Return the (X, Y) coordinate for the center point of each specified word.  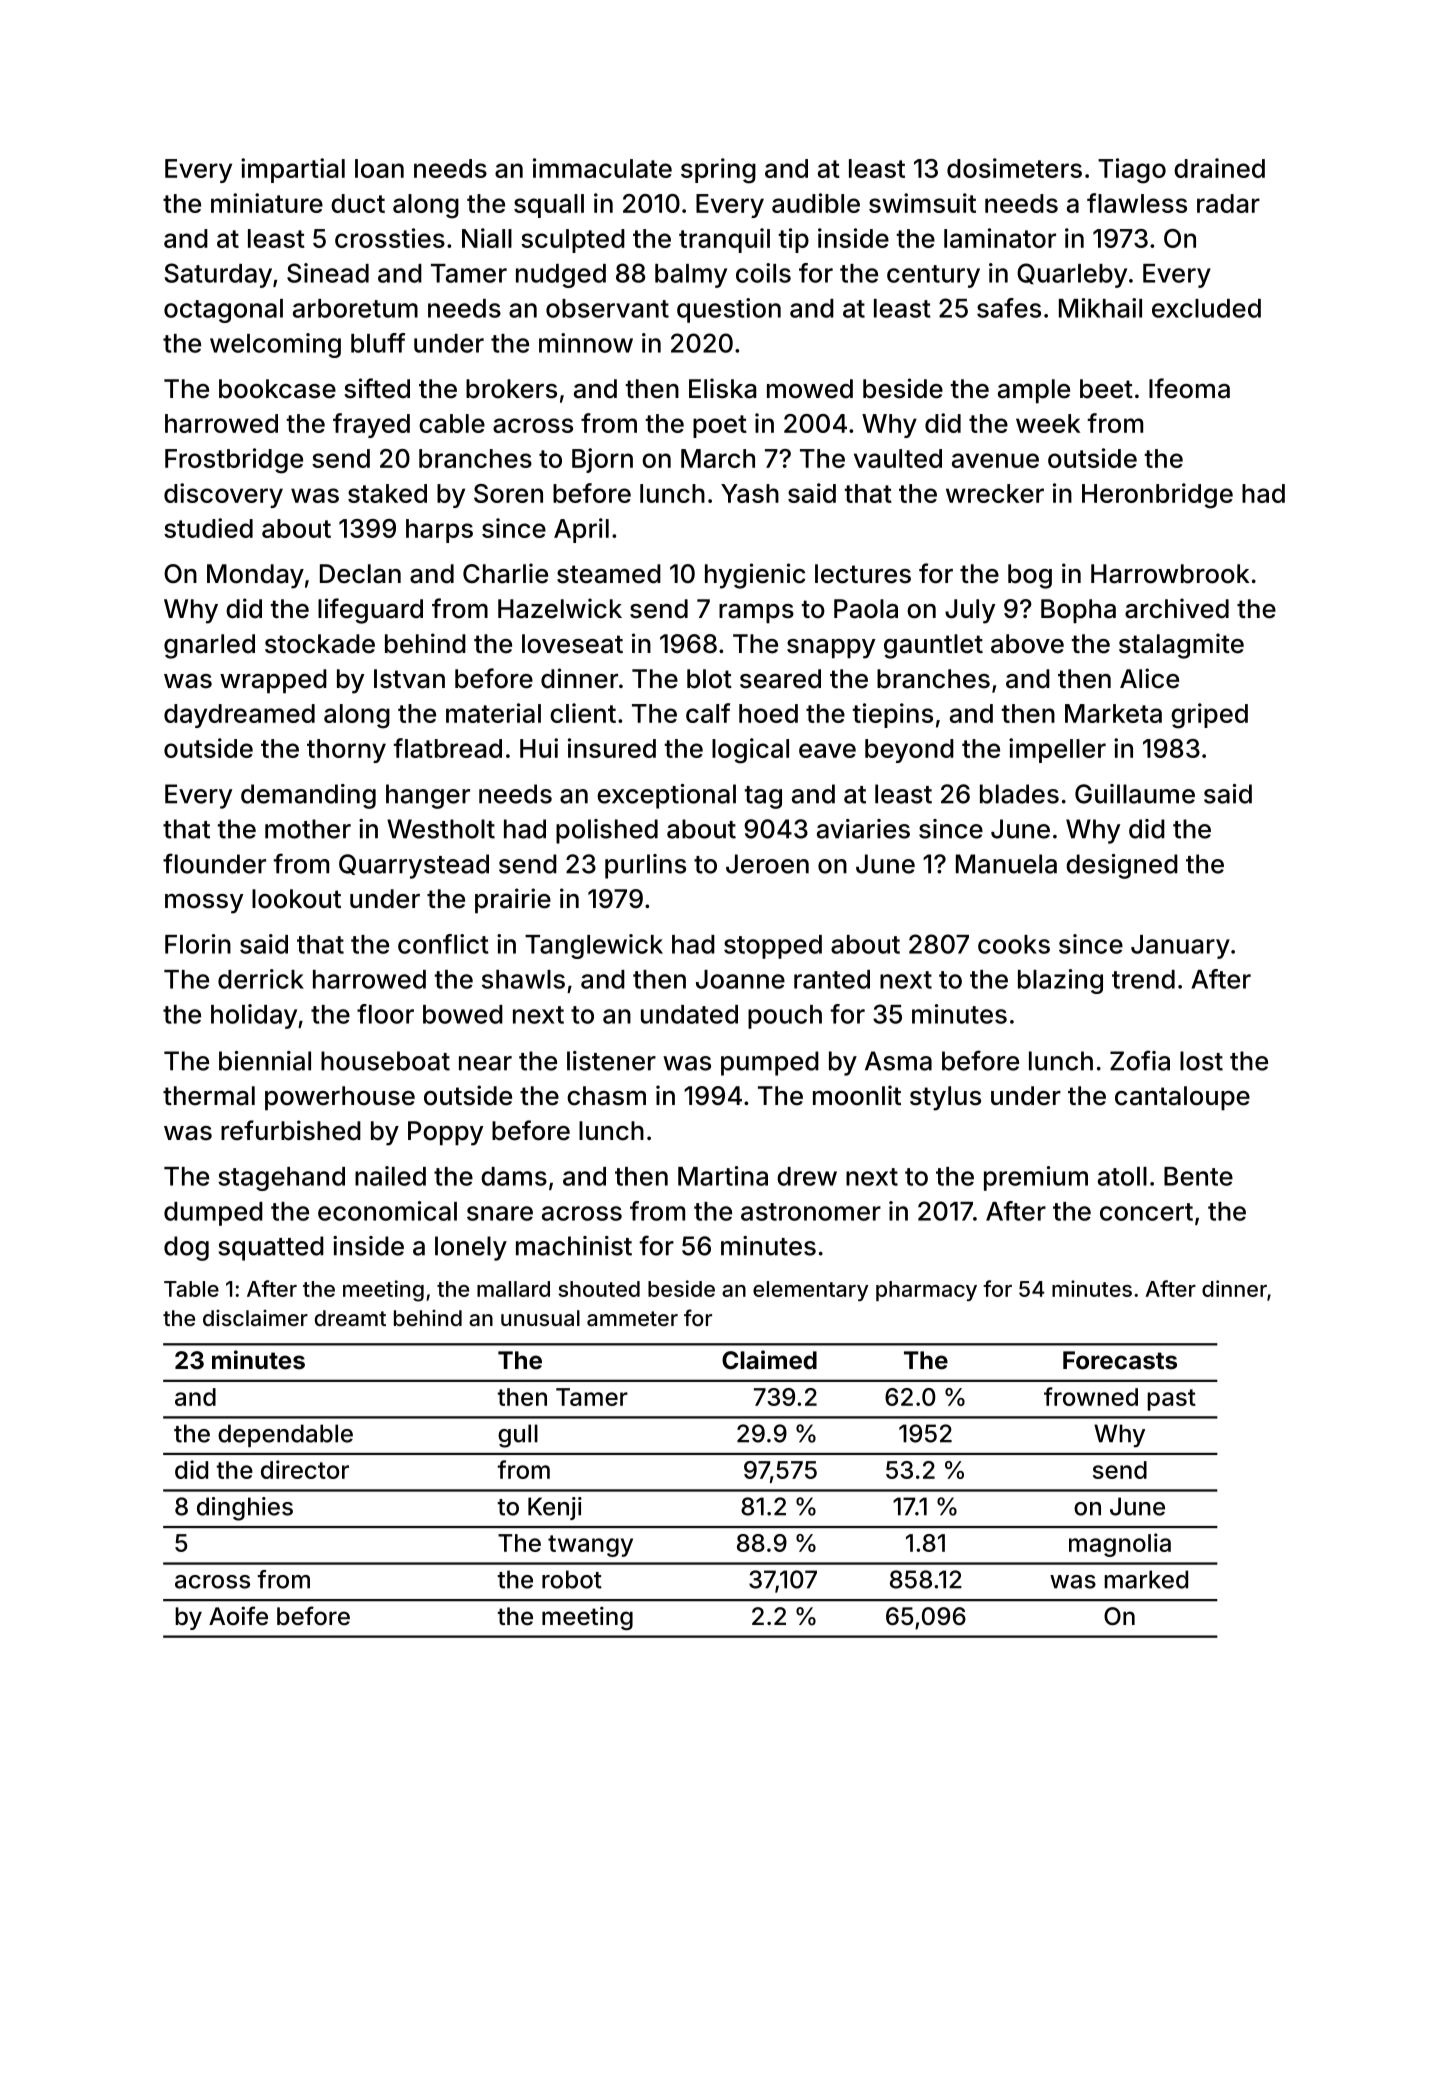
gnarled (209, 646)
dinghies (245, 1509)
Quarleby (1072, 275)
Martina (723, 1176)
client (583, 713)
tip (793, 240)
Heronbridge (1157, 496)
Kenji (555, 1508)
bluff (378, 343)
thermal (209, 1096)
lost (1201, 1061)
